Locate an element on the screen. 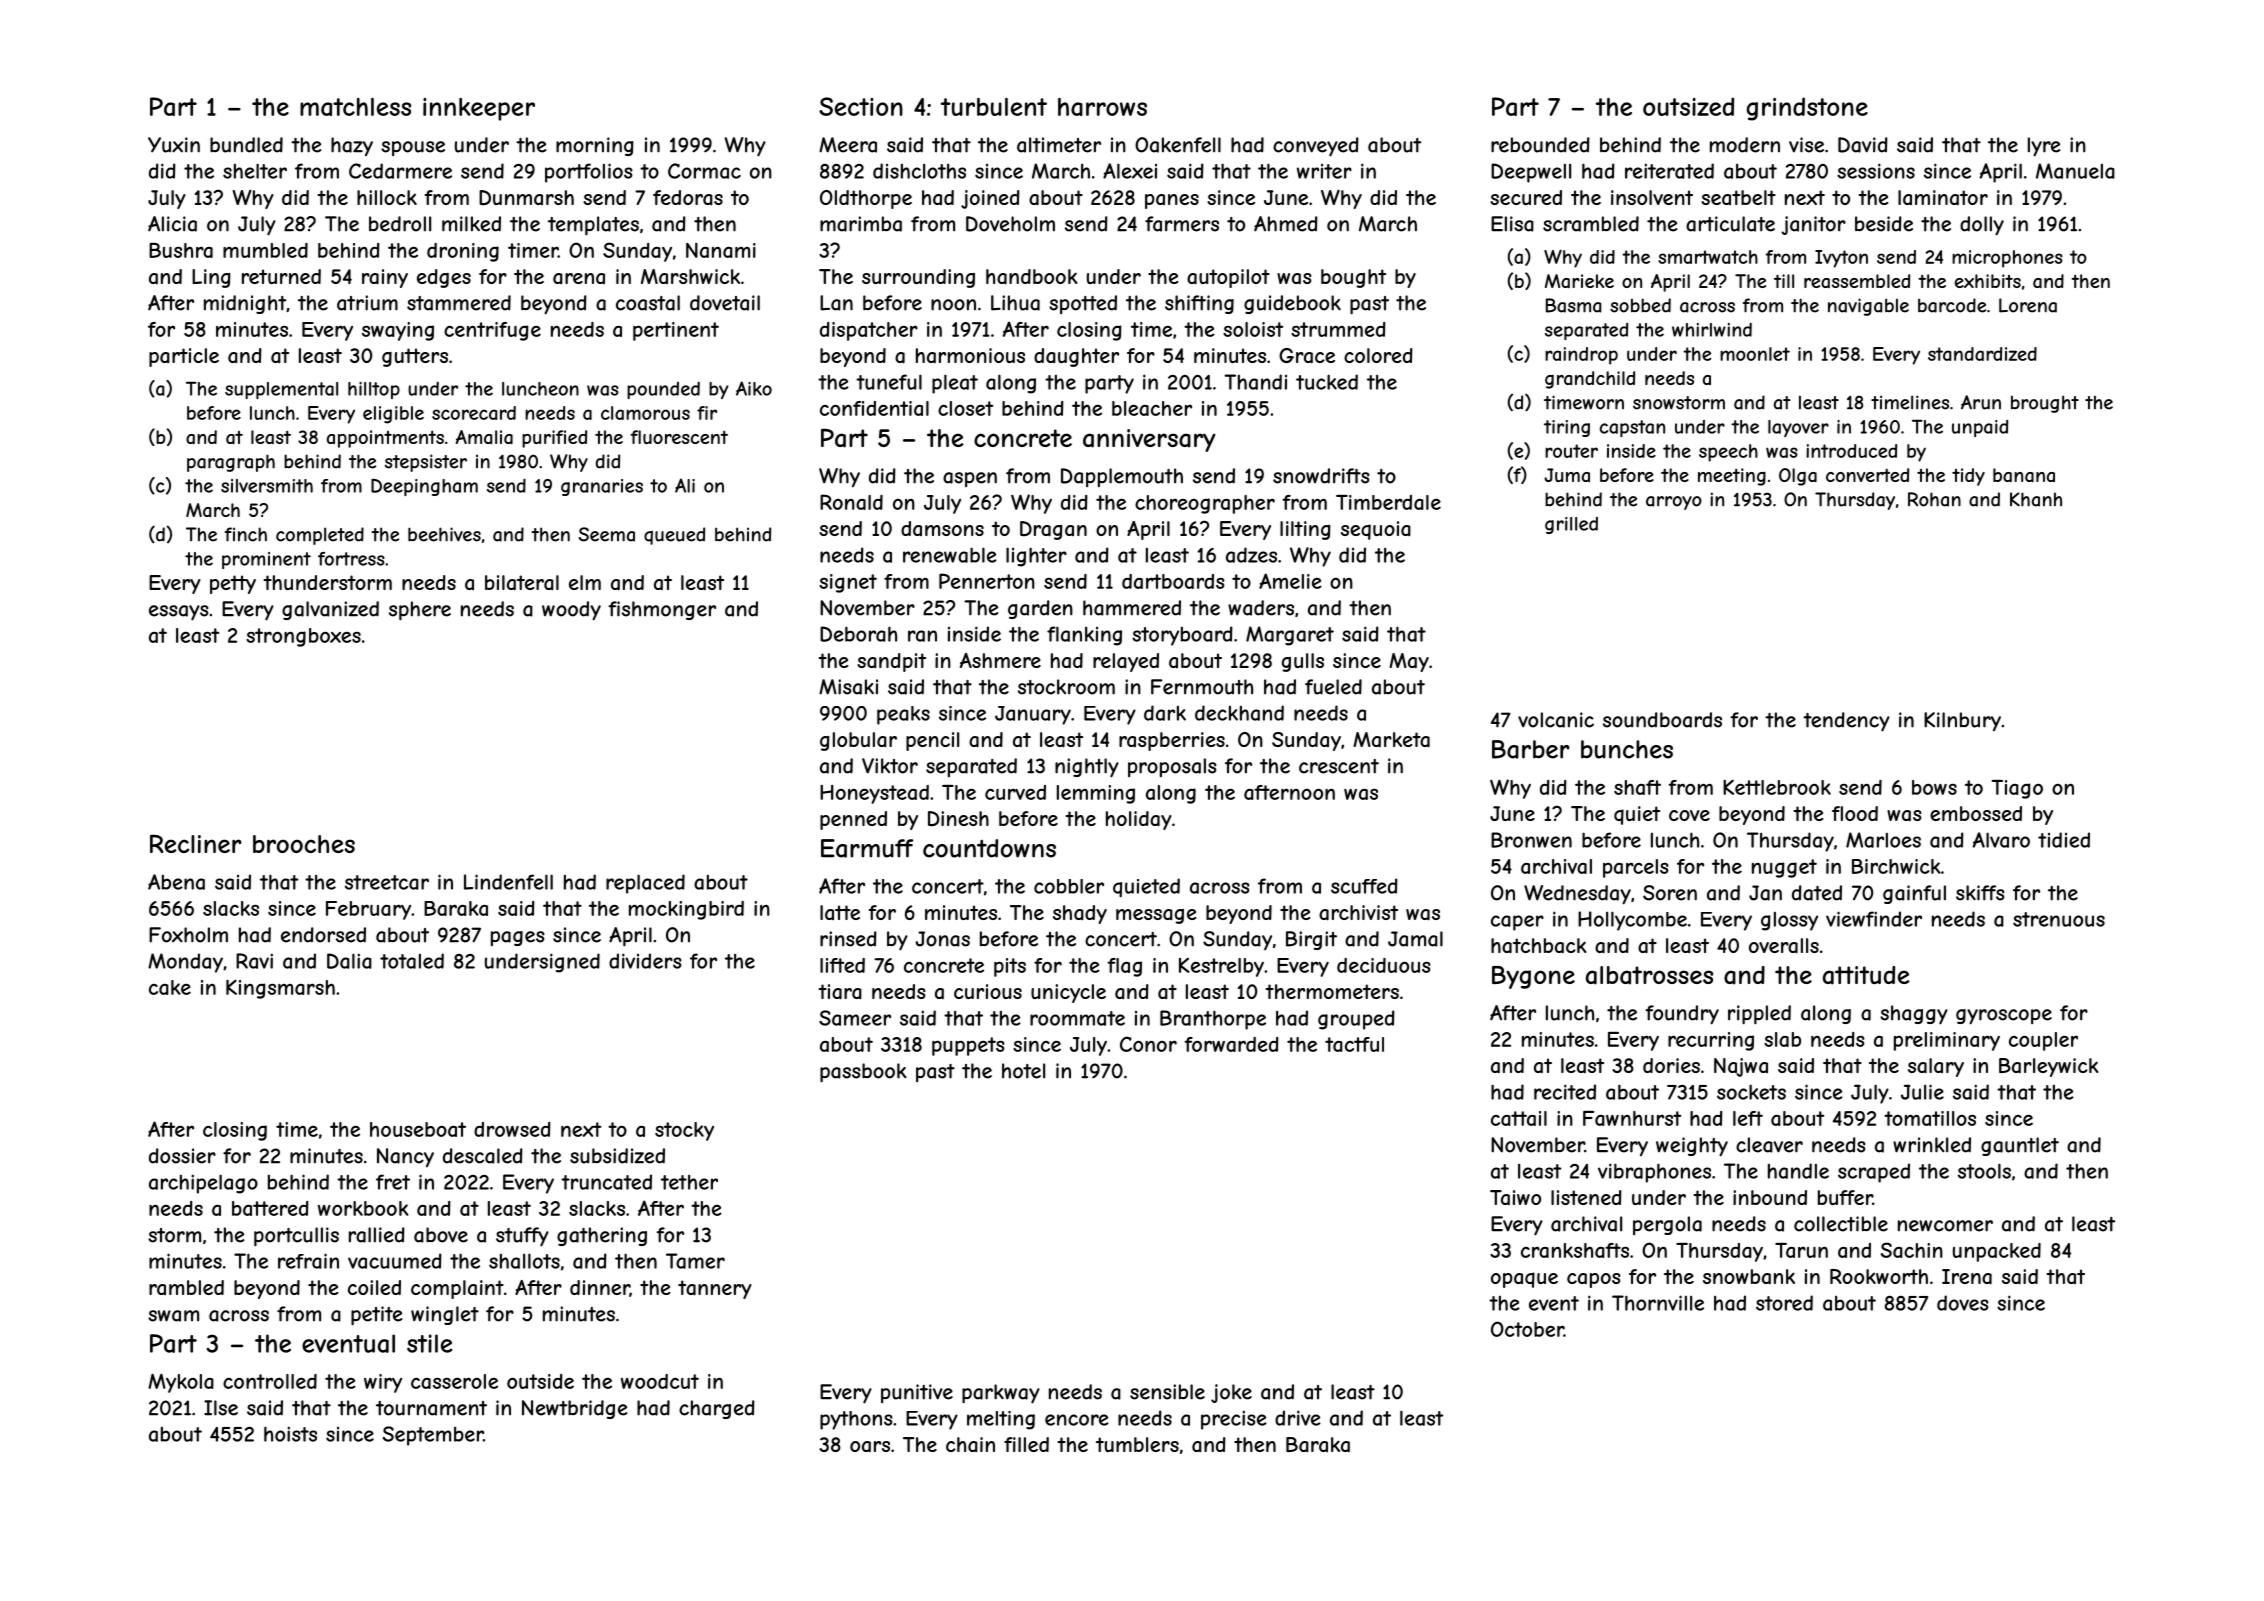 Image resolution: width=2264 pixels, height=1601 pixels. totaled is located at coordinates (412, 961).
